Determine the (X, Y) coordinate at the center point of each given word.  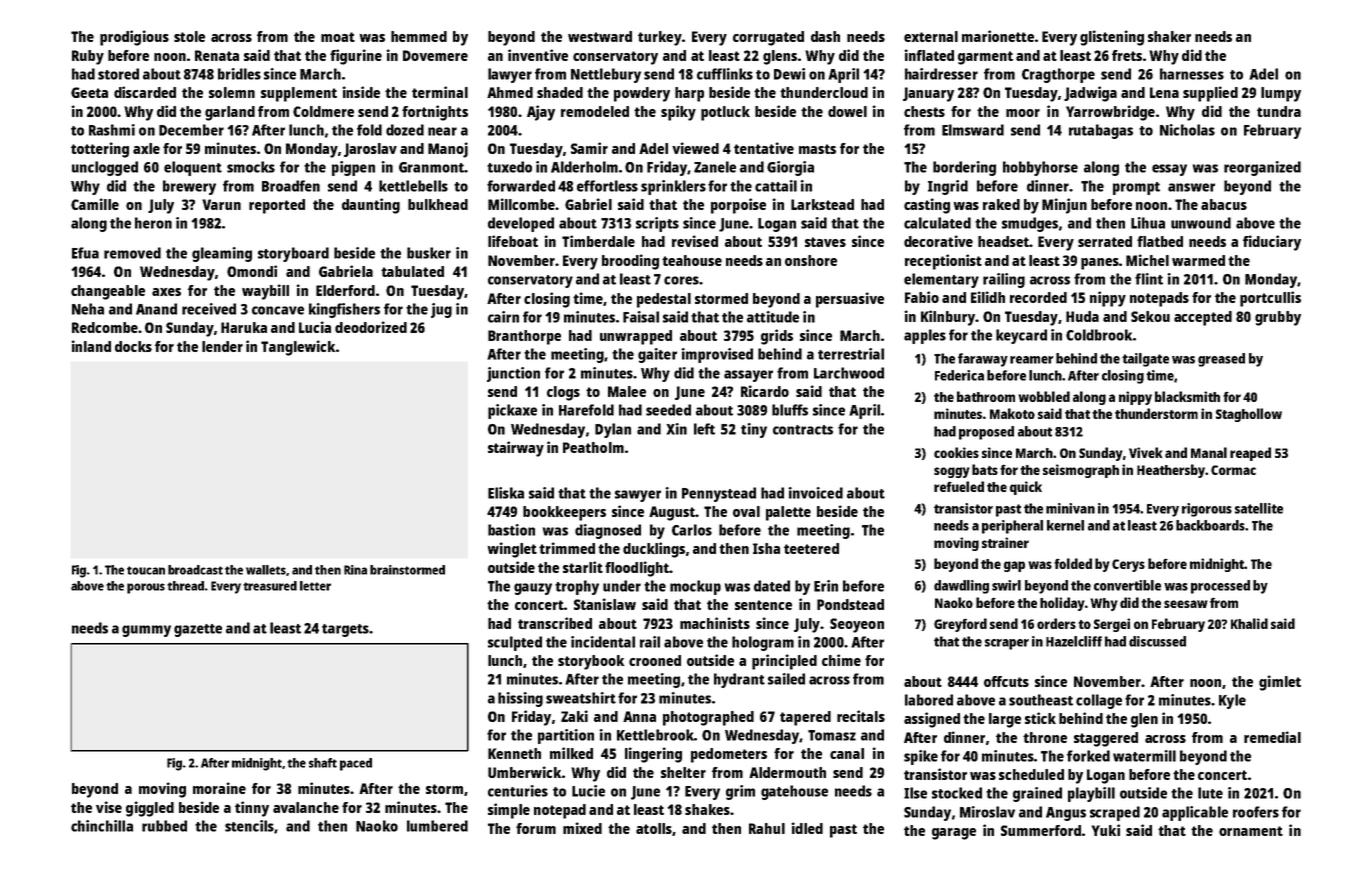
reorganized (1262, 168)
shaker (1169, 36)
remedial (1272, 737)
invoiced (815, 493)
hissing (520, 699)
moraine (219, 788)
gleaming (222, 254)
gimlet (1280, 683)
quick (1026, 488)
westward (600, 36)
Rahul (767, 828)
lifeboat (513, 241)
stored (118, 74)
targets (345, 630)
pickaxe (512, 411)
